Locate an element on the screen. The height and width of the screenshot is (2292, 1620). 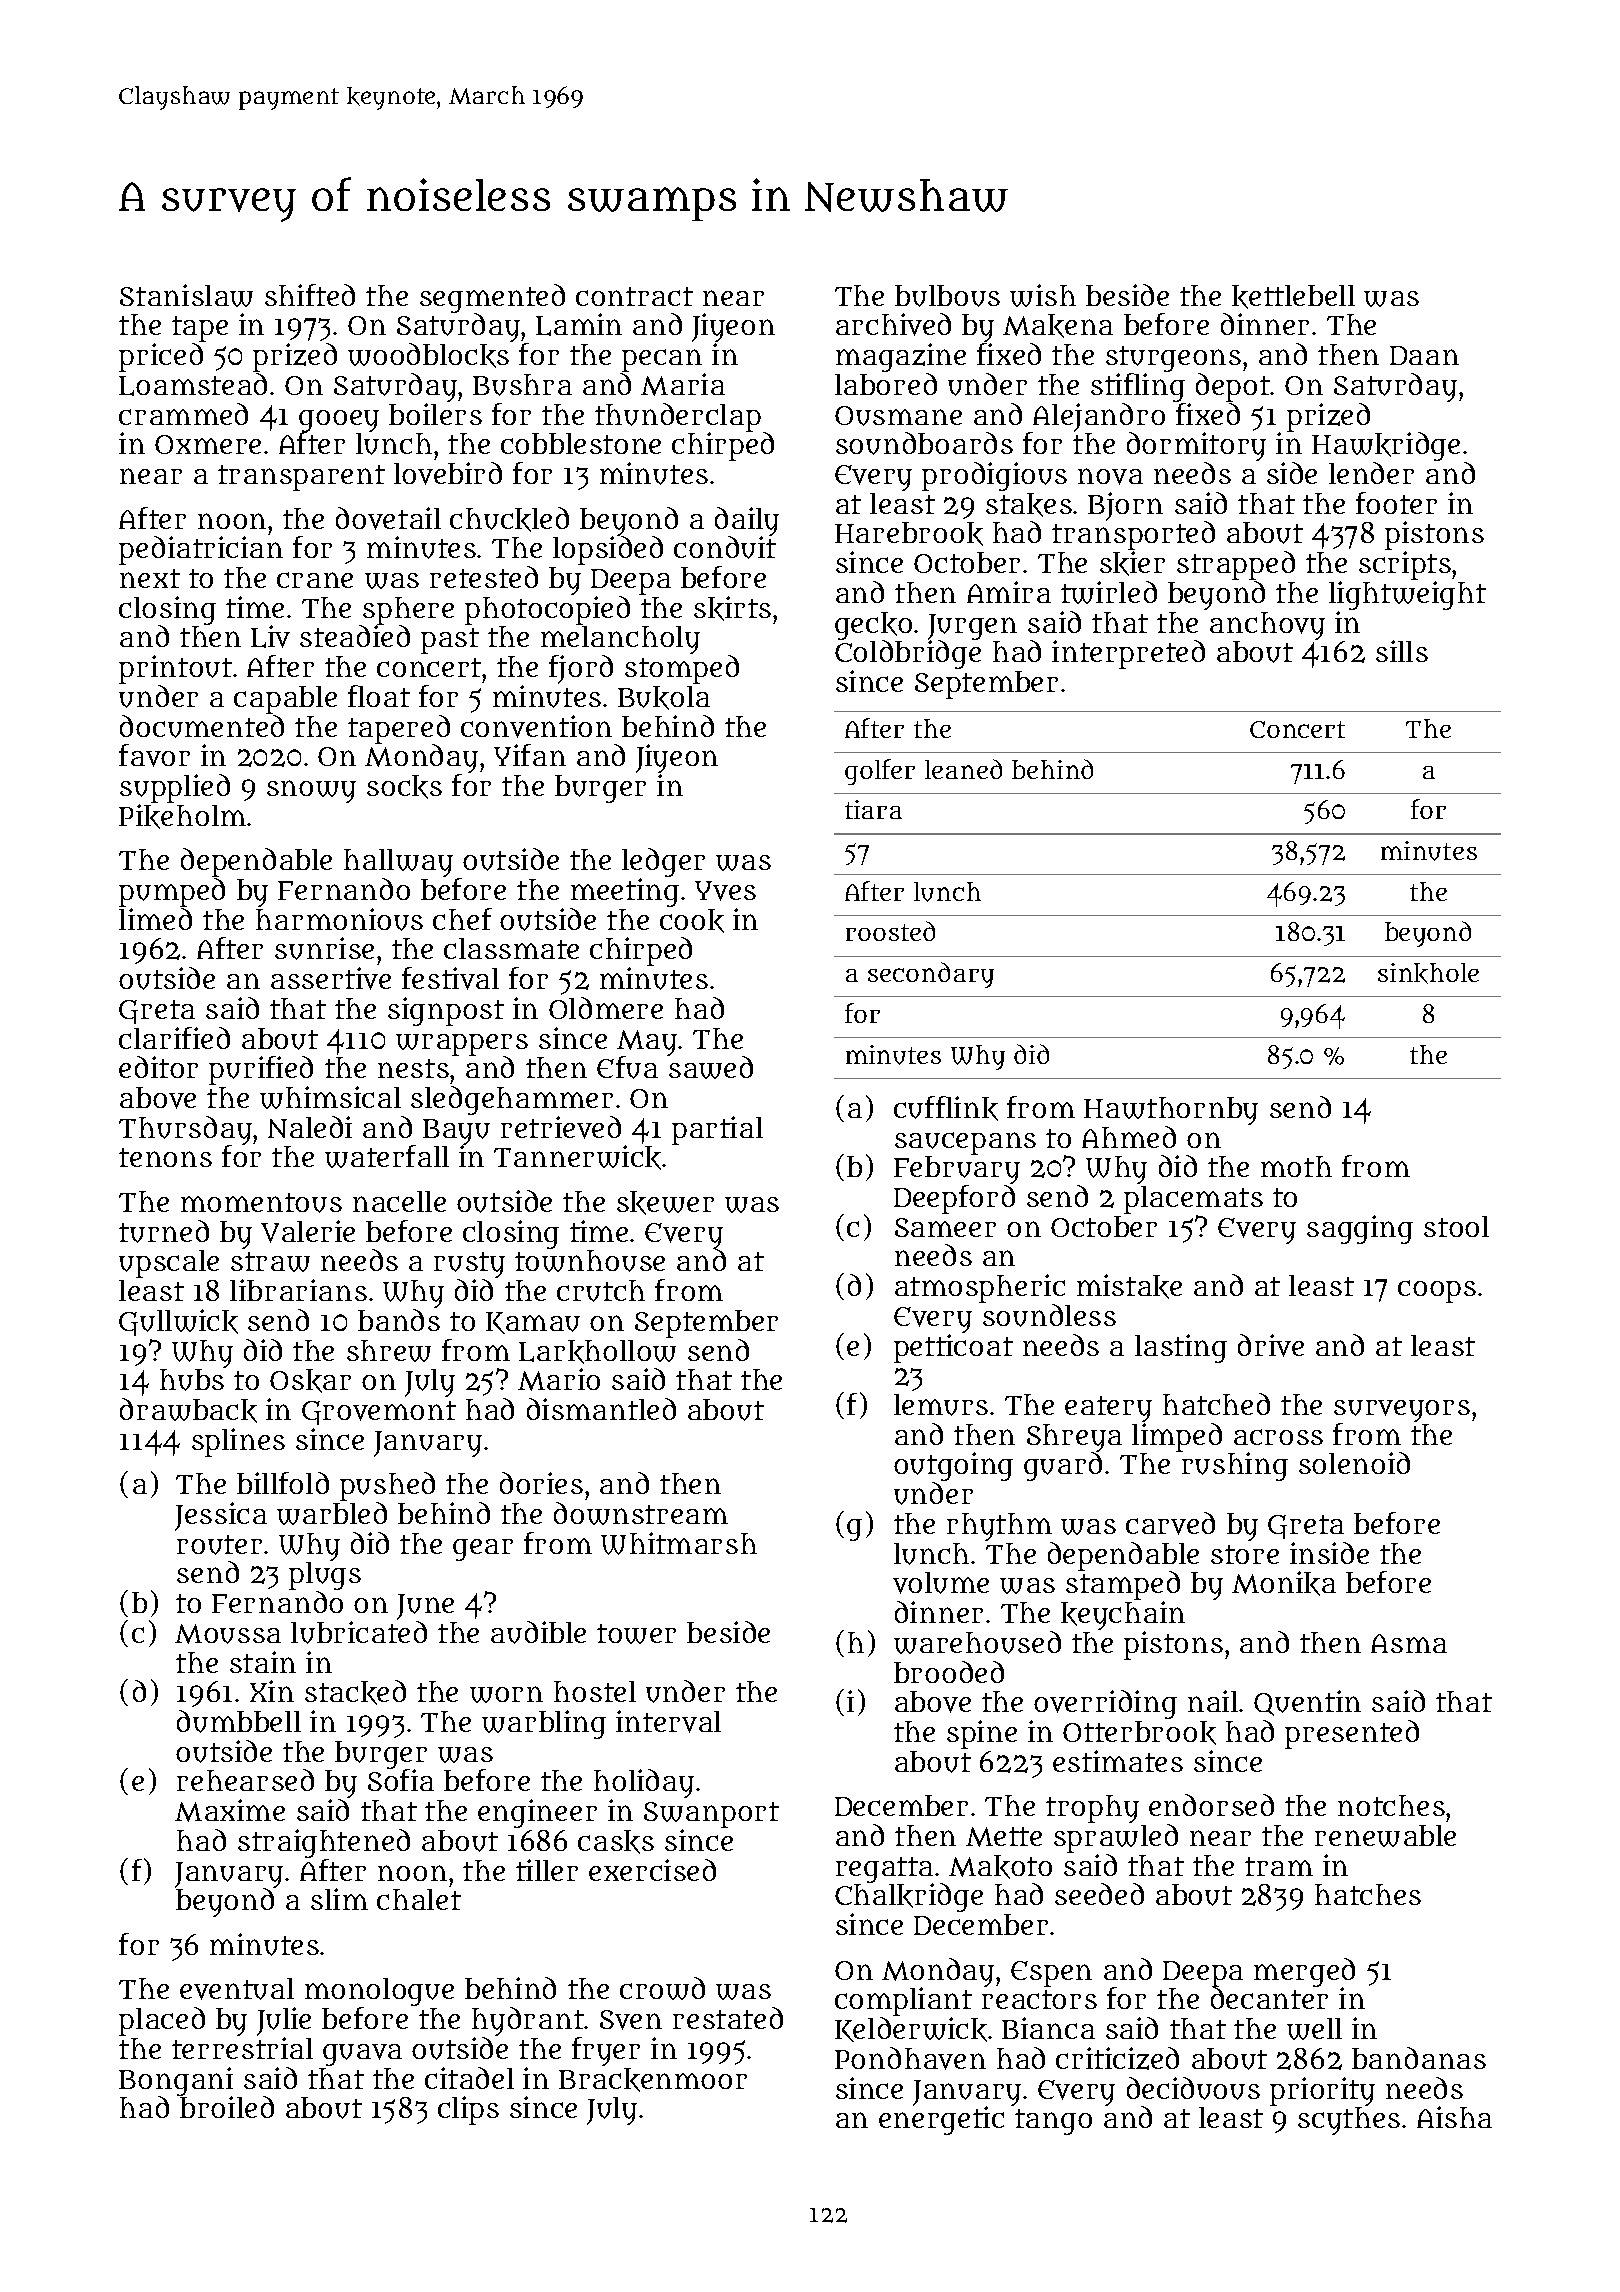
shifted is located at coordinates (310, 295).
